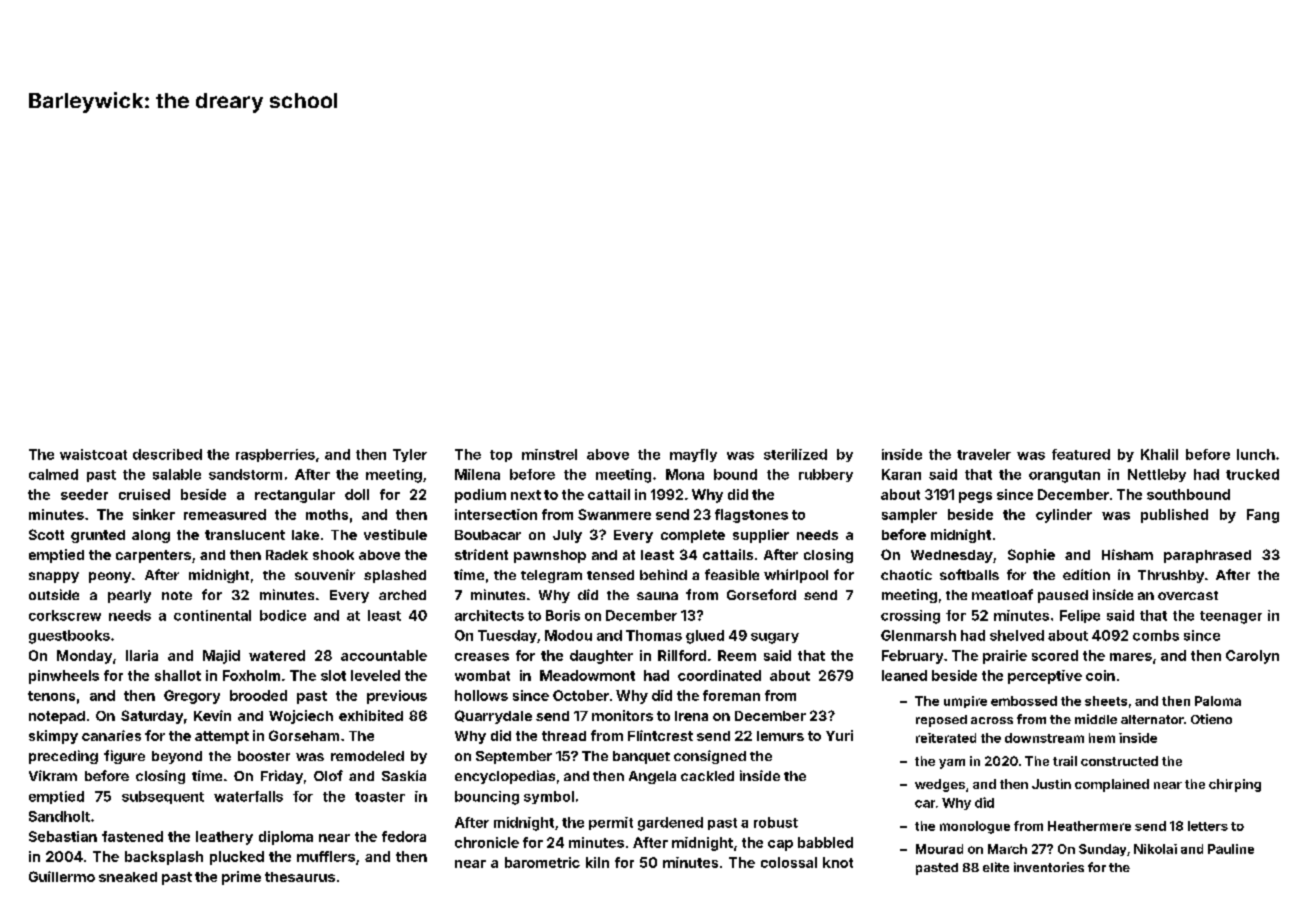 The width and height of the screenshot is (1308, 924). Describe the element at coordinates (1171, 576) in the screenshot. I see `Thrushby` at that location.
